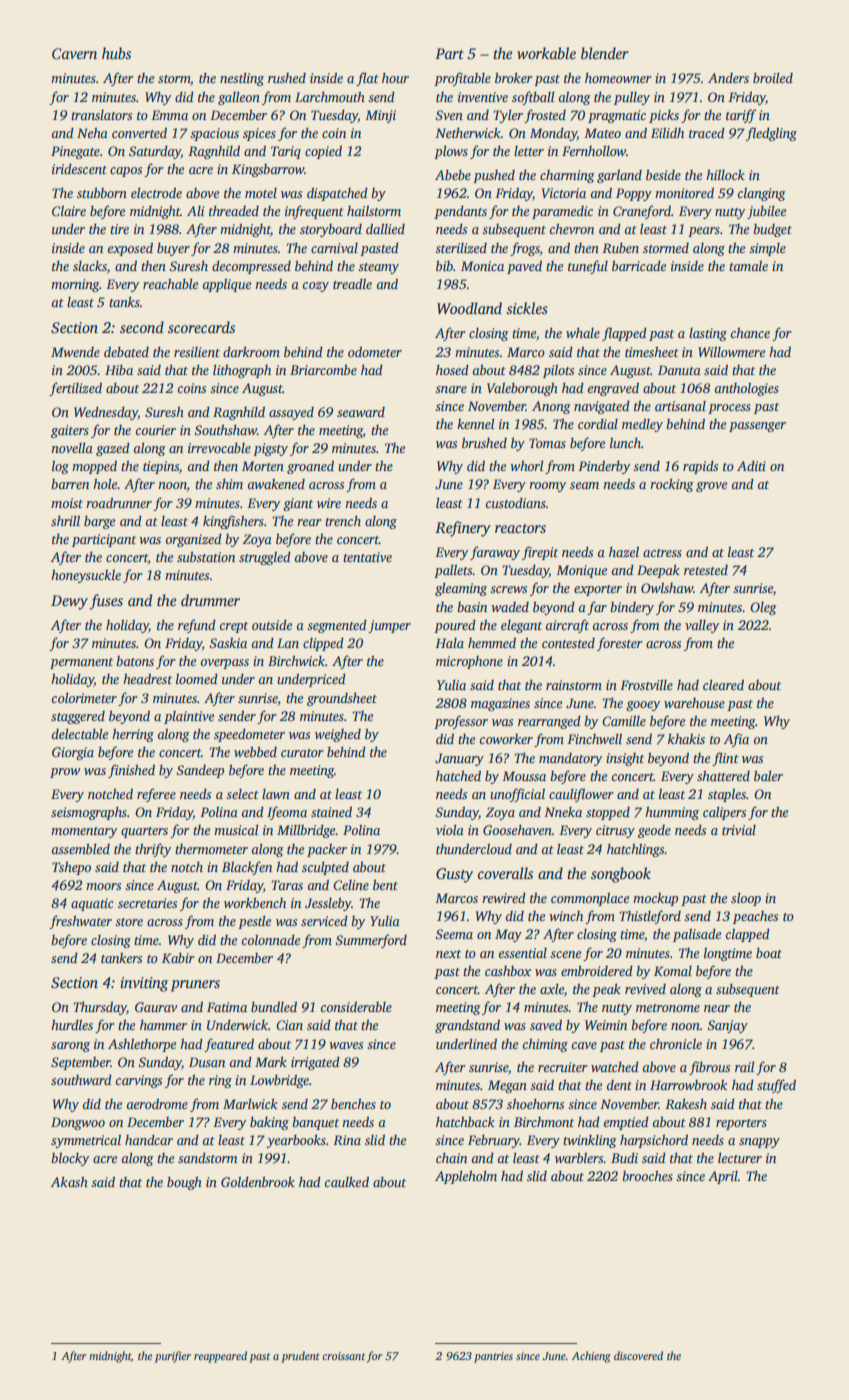  What do you see at coordinates (395, 77) in the page?
I see `hour` at bounding box center [395, 77].
